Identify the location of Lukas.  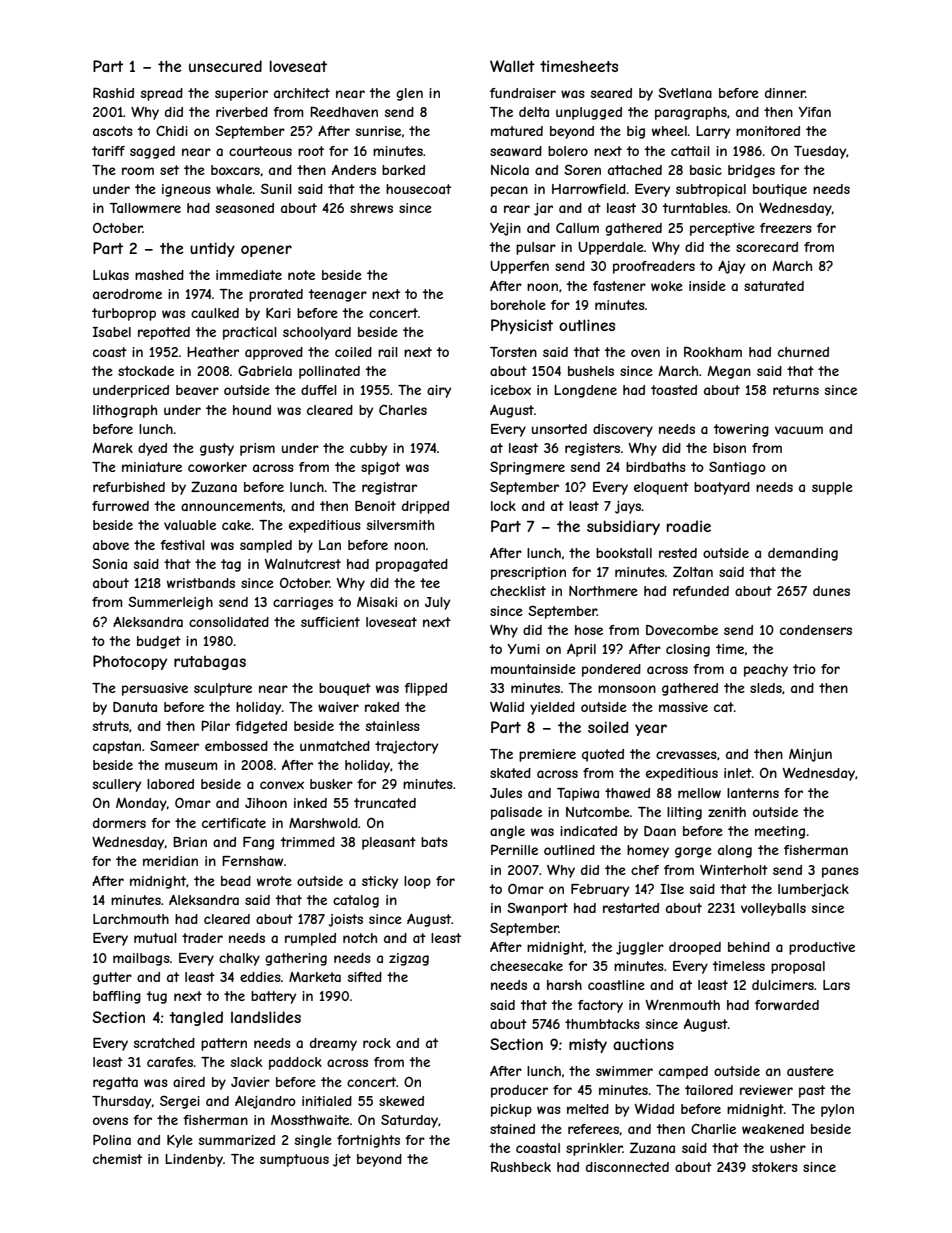
(111, 275).
